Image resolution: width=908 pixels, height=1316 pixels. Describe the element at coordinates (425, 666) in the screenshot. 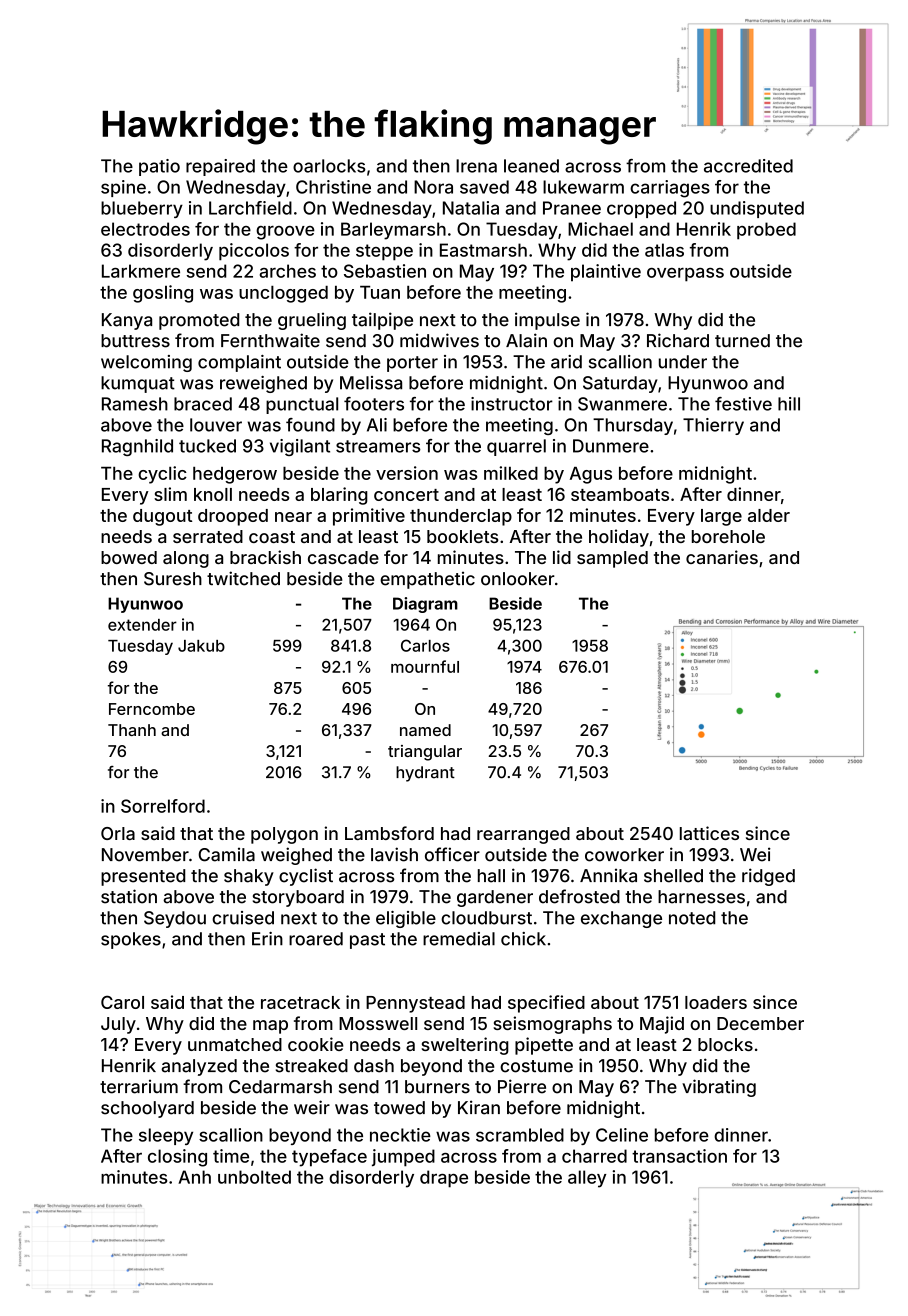

I see `mournful` at that location.
